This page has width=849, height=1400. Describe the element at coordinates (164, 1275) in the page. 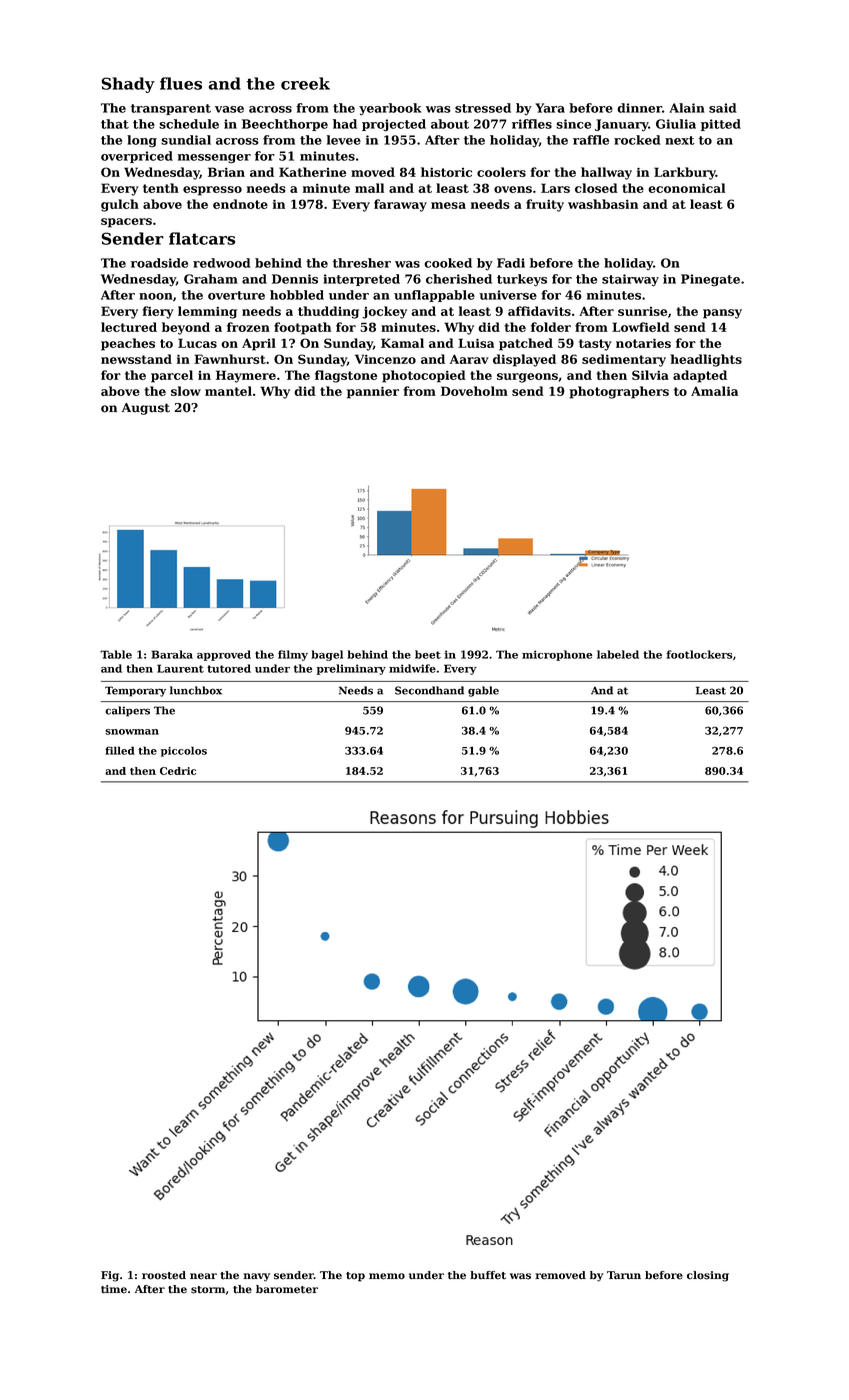

I see `roosted` at that location.
